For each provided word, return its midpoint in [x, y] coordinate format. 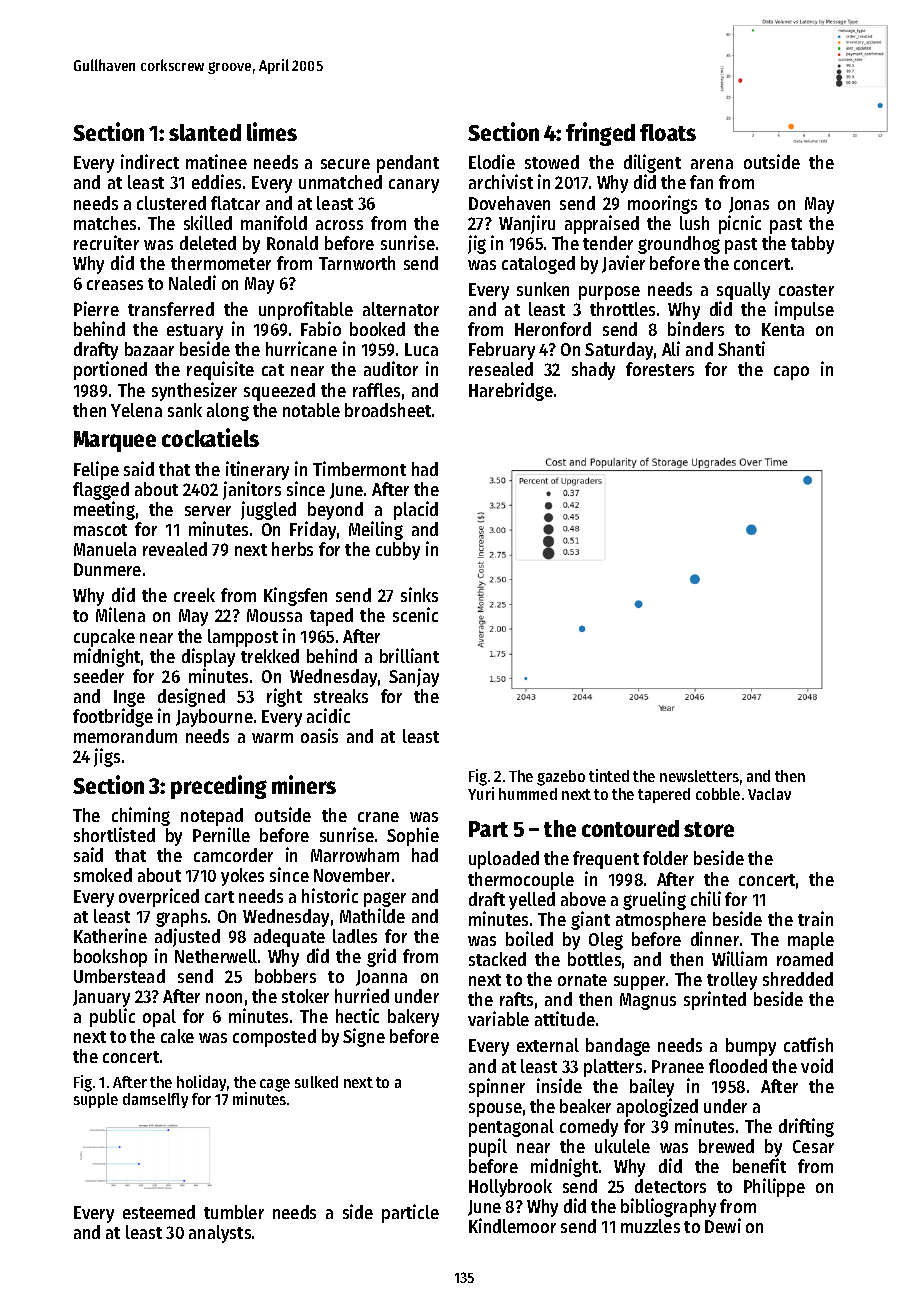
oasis [319, 735]
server [208, 511]
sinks [419, 594]
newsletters [699, 776]
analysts [220, 1234]
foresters [660, 369]
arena [712, 164]
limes [272, 131]
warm [272, 738]
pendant [408, 164]
